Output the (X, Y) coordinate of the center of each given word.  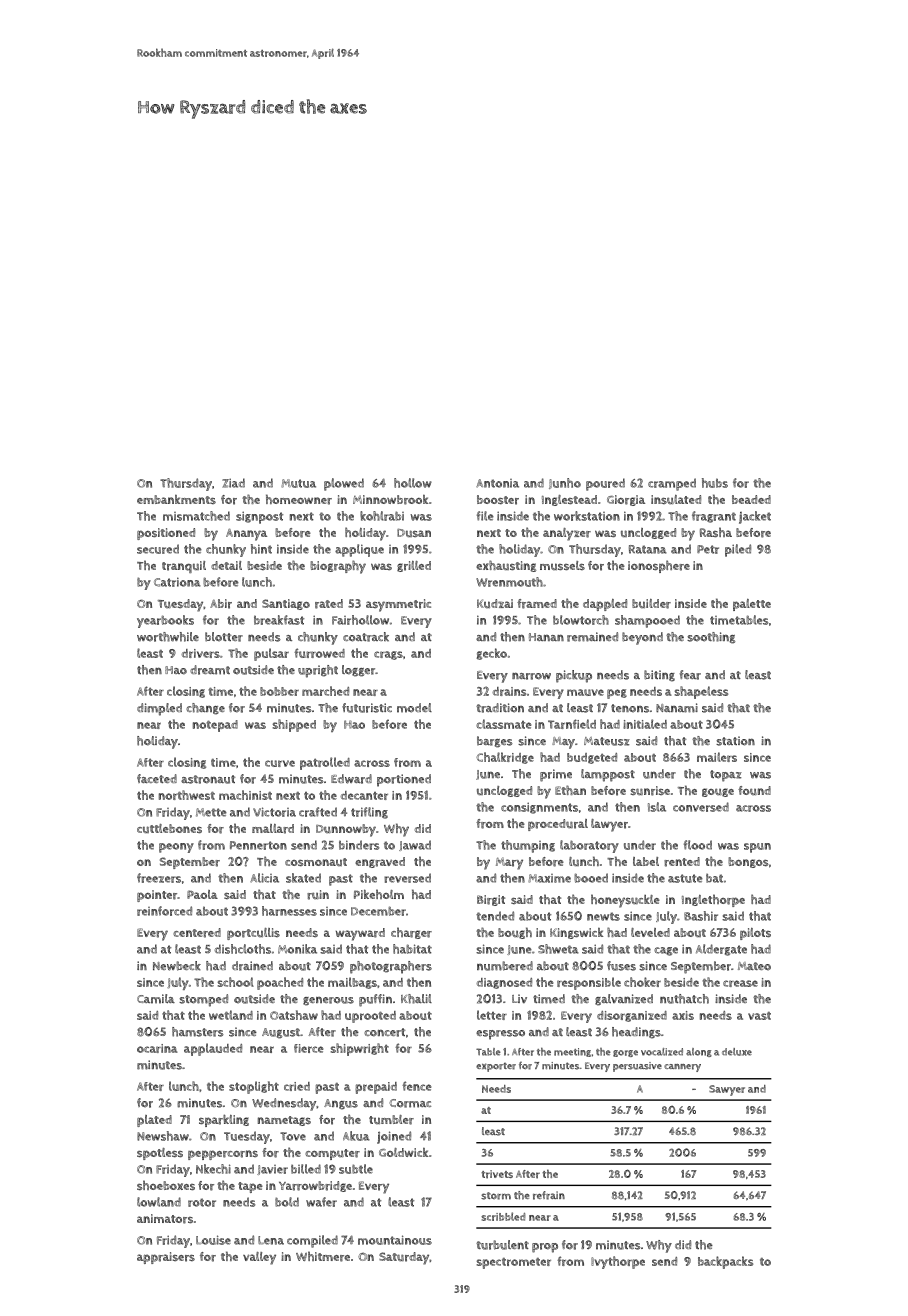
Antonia (497, 483)
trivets (497, 1174)
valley (259, 1258)
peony (176, 848)
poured (605, 484)
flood (698, 845)
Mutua (298, 483)
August (281, 1033)
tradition (500, 708)
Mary (509, 863)
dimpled (159, 709)
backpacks (725, 1262)
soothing (711, 638)
